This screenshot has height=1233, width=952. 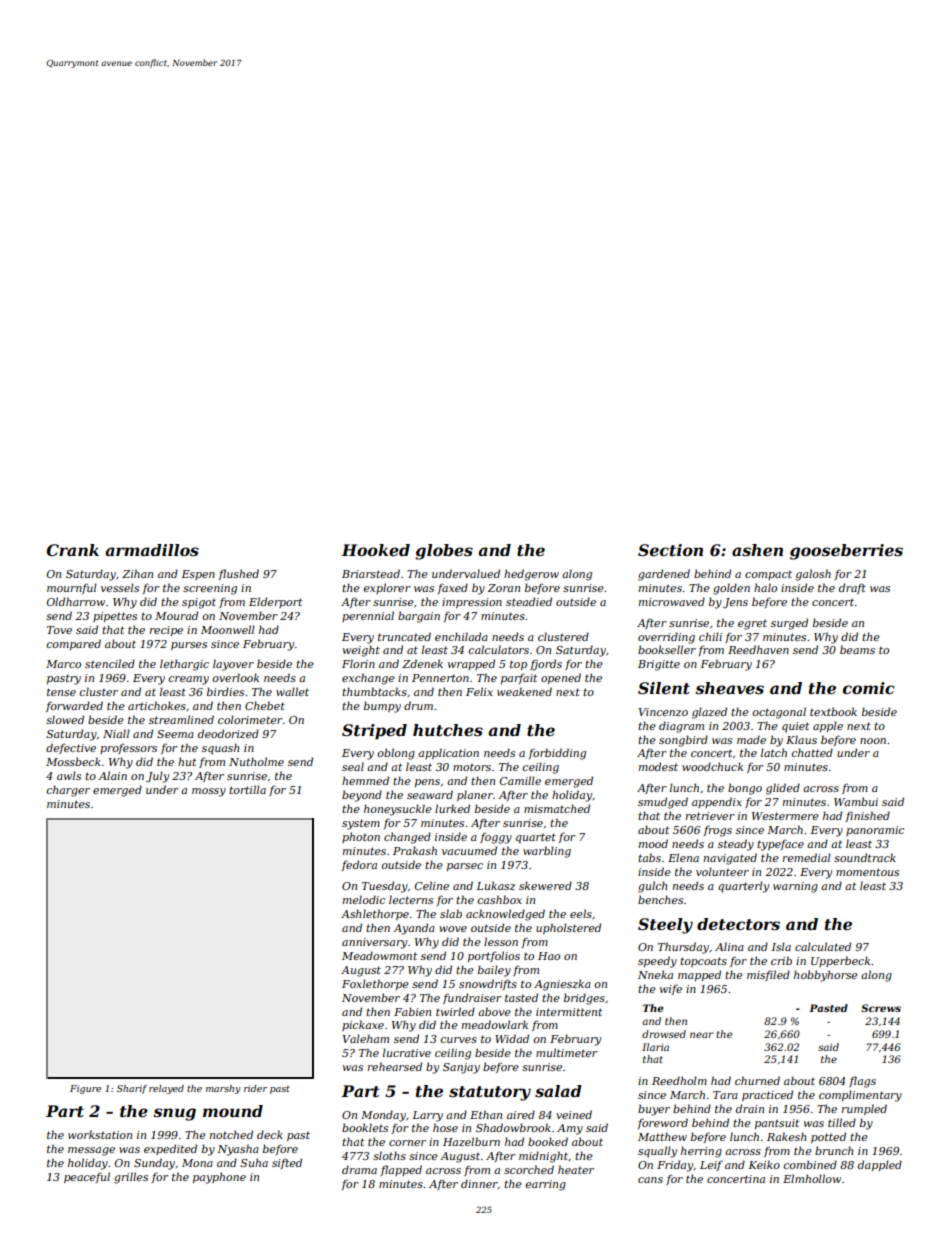 I want to click on Crank, so click(x=73, y=550).
